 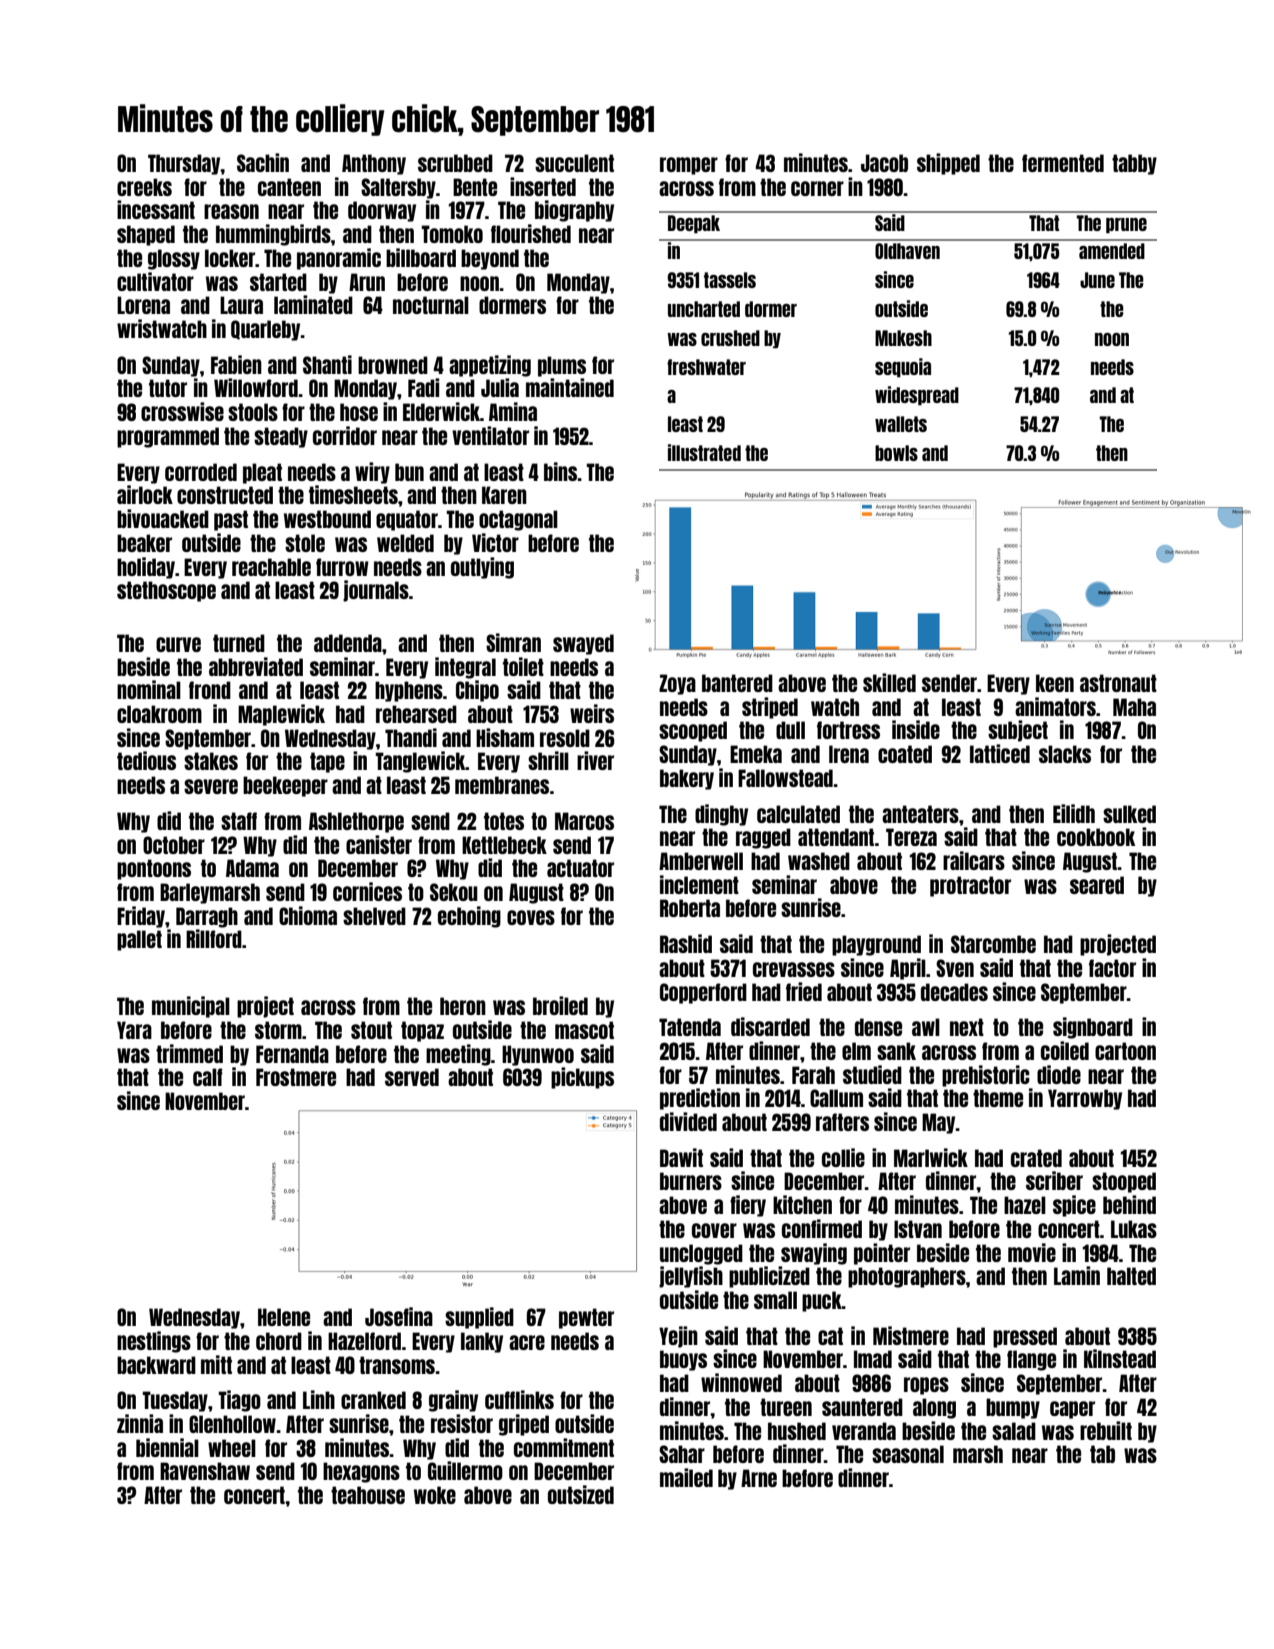 I want to click on behind, so click(x=1129, y=1204).
